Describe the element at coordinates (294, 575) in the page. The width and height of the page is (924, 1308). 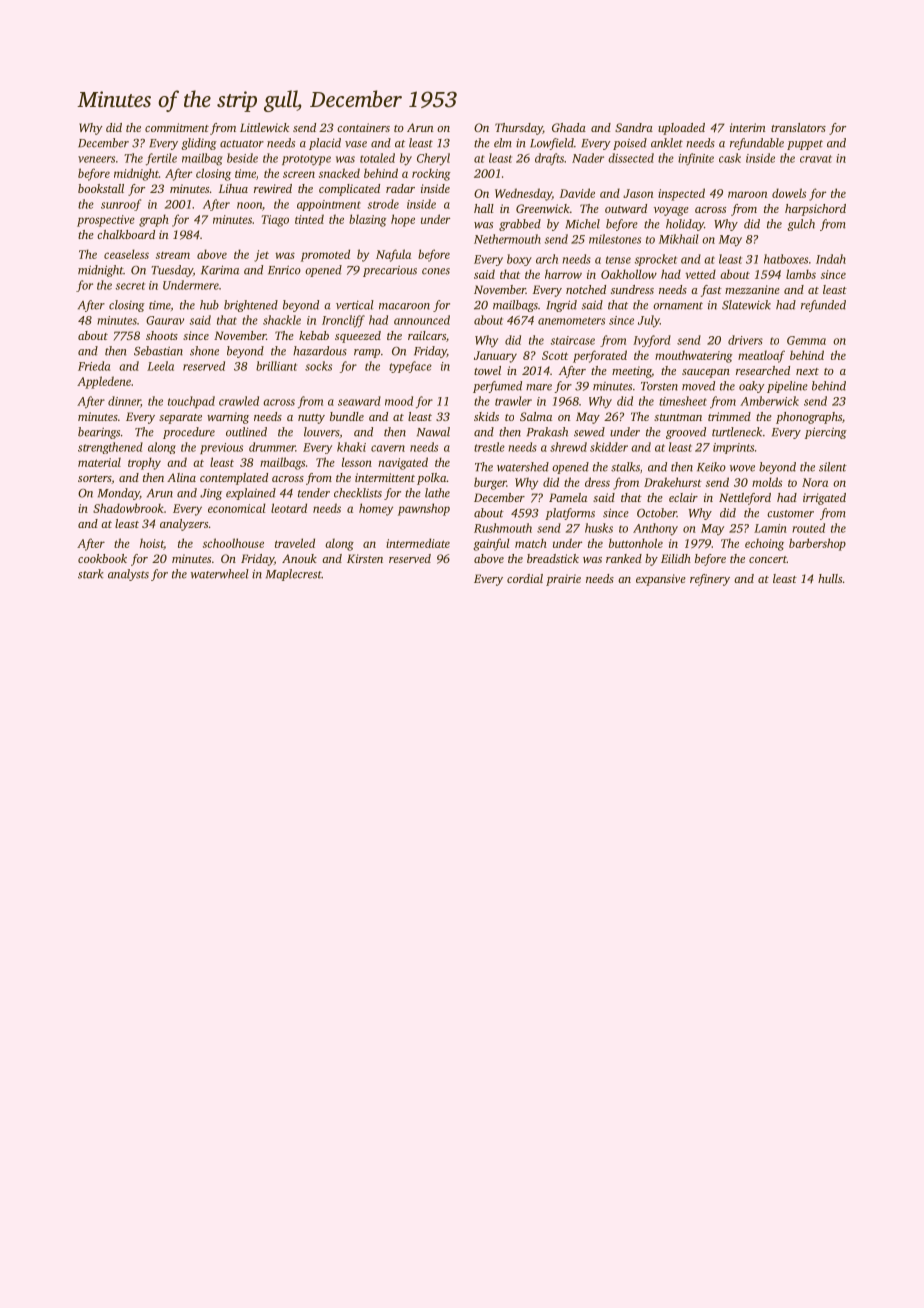
I see `Maplecrest` at that location.
